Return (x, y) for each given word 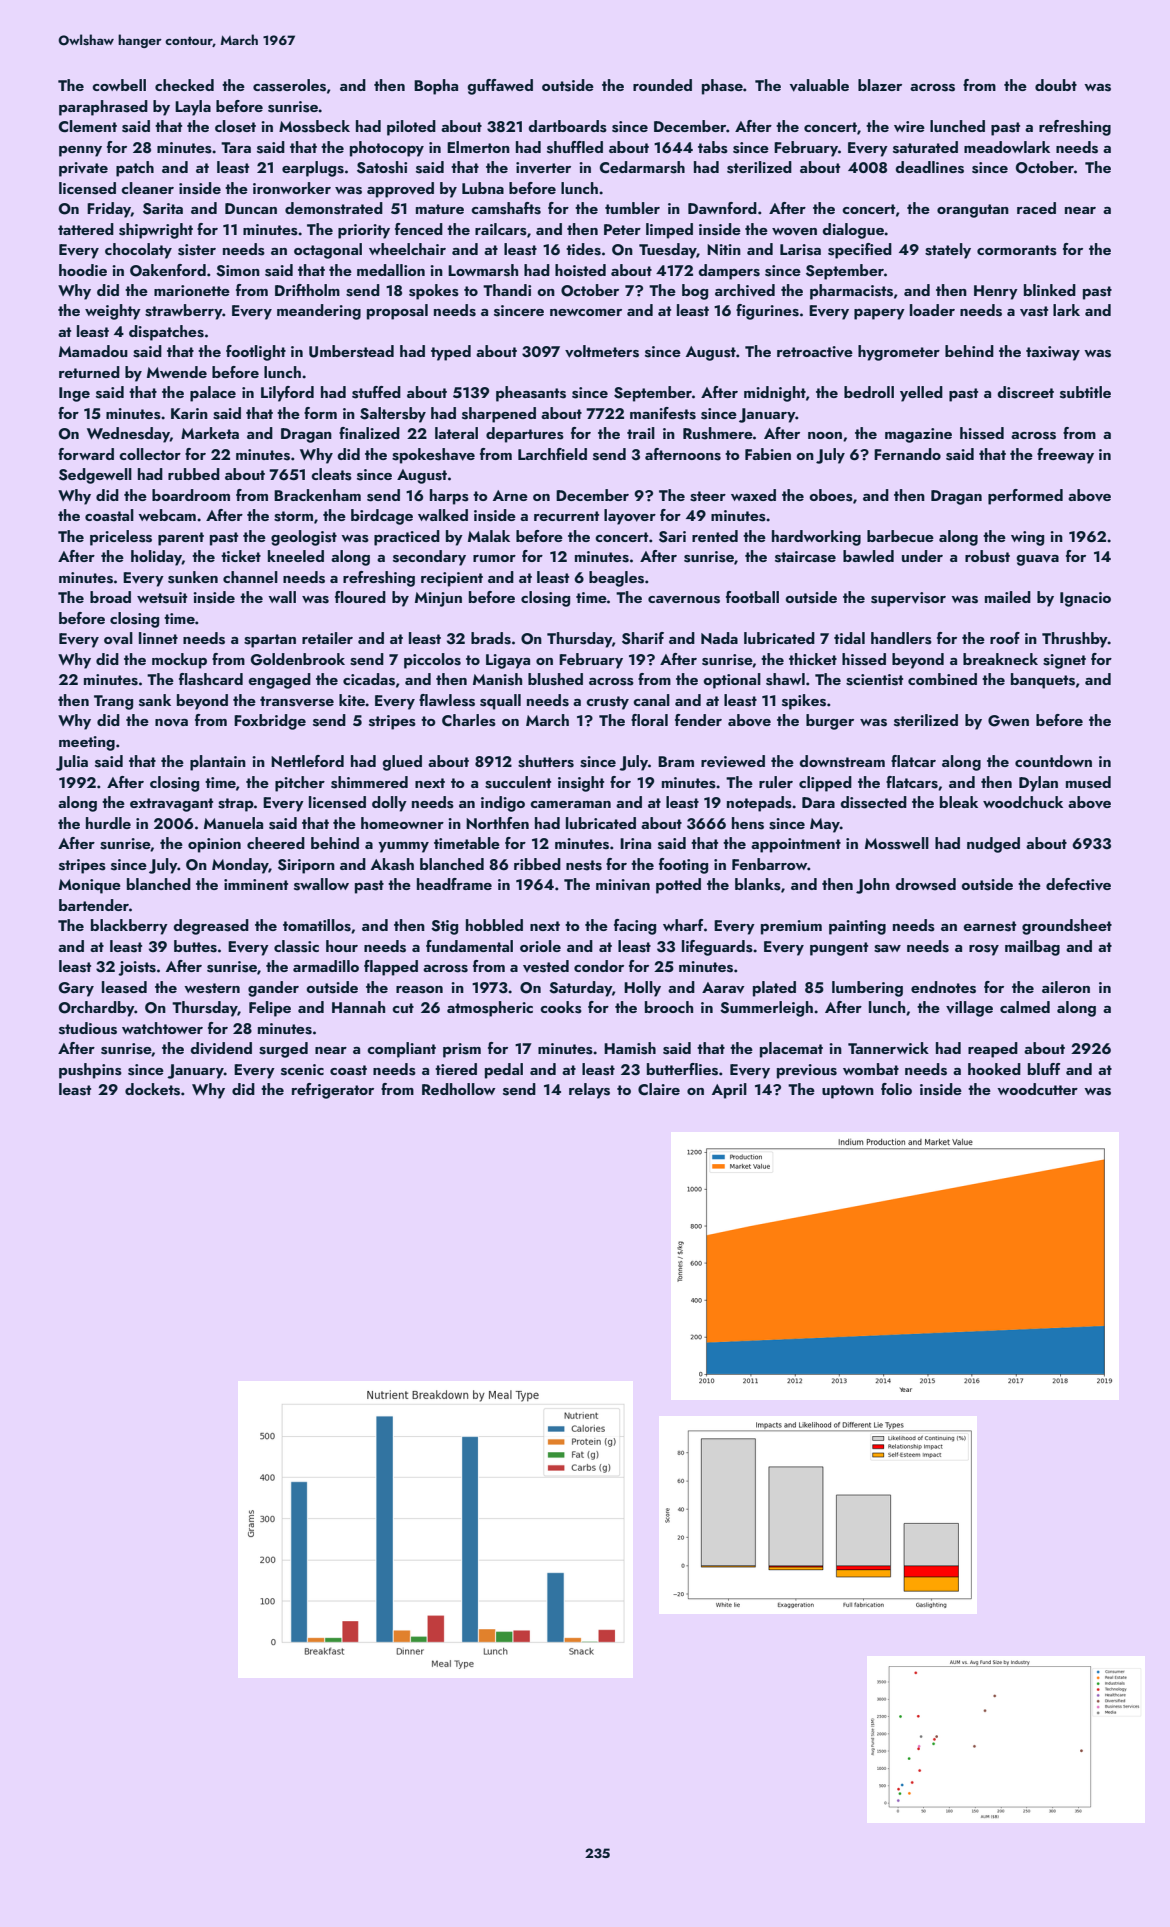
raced (1036, 208)
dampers (729, 272)
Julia (72, 763)
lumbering (867, 989)
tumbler (632, 208)
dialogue (853, 231)
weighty (113, 312)
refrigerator (333, 1091)
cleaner (147, 188)
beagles (616, 579)
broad (110, 597)
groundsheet (1067, 927)
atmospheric (490, 1009)
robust (987, 556)
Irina (635, 843)
